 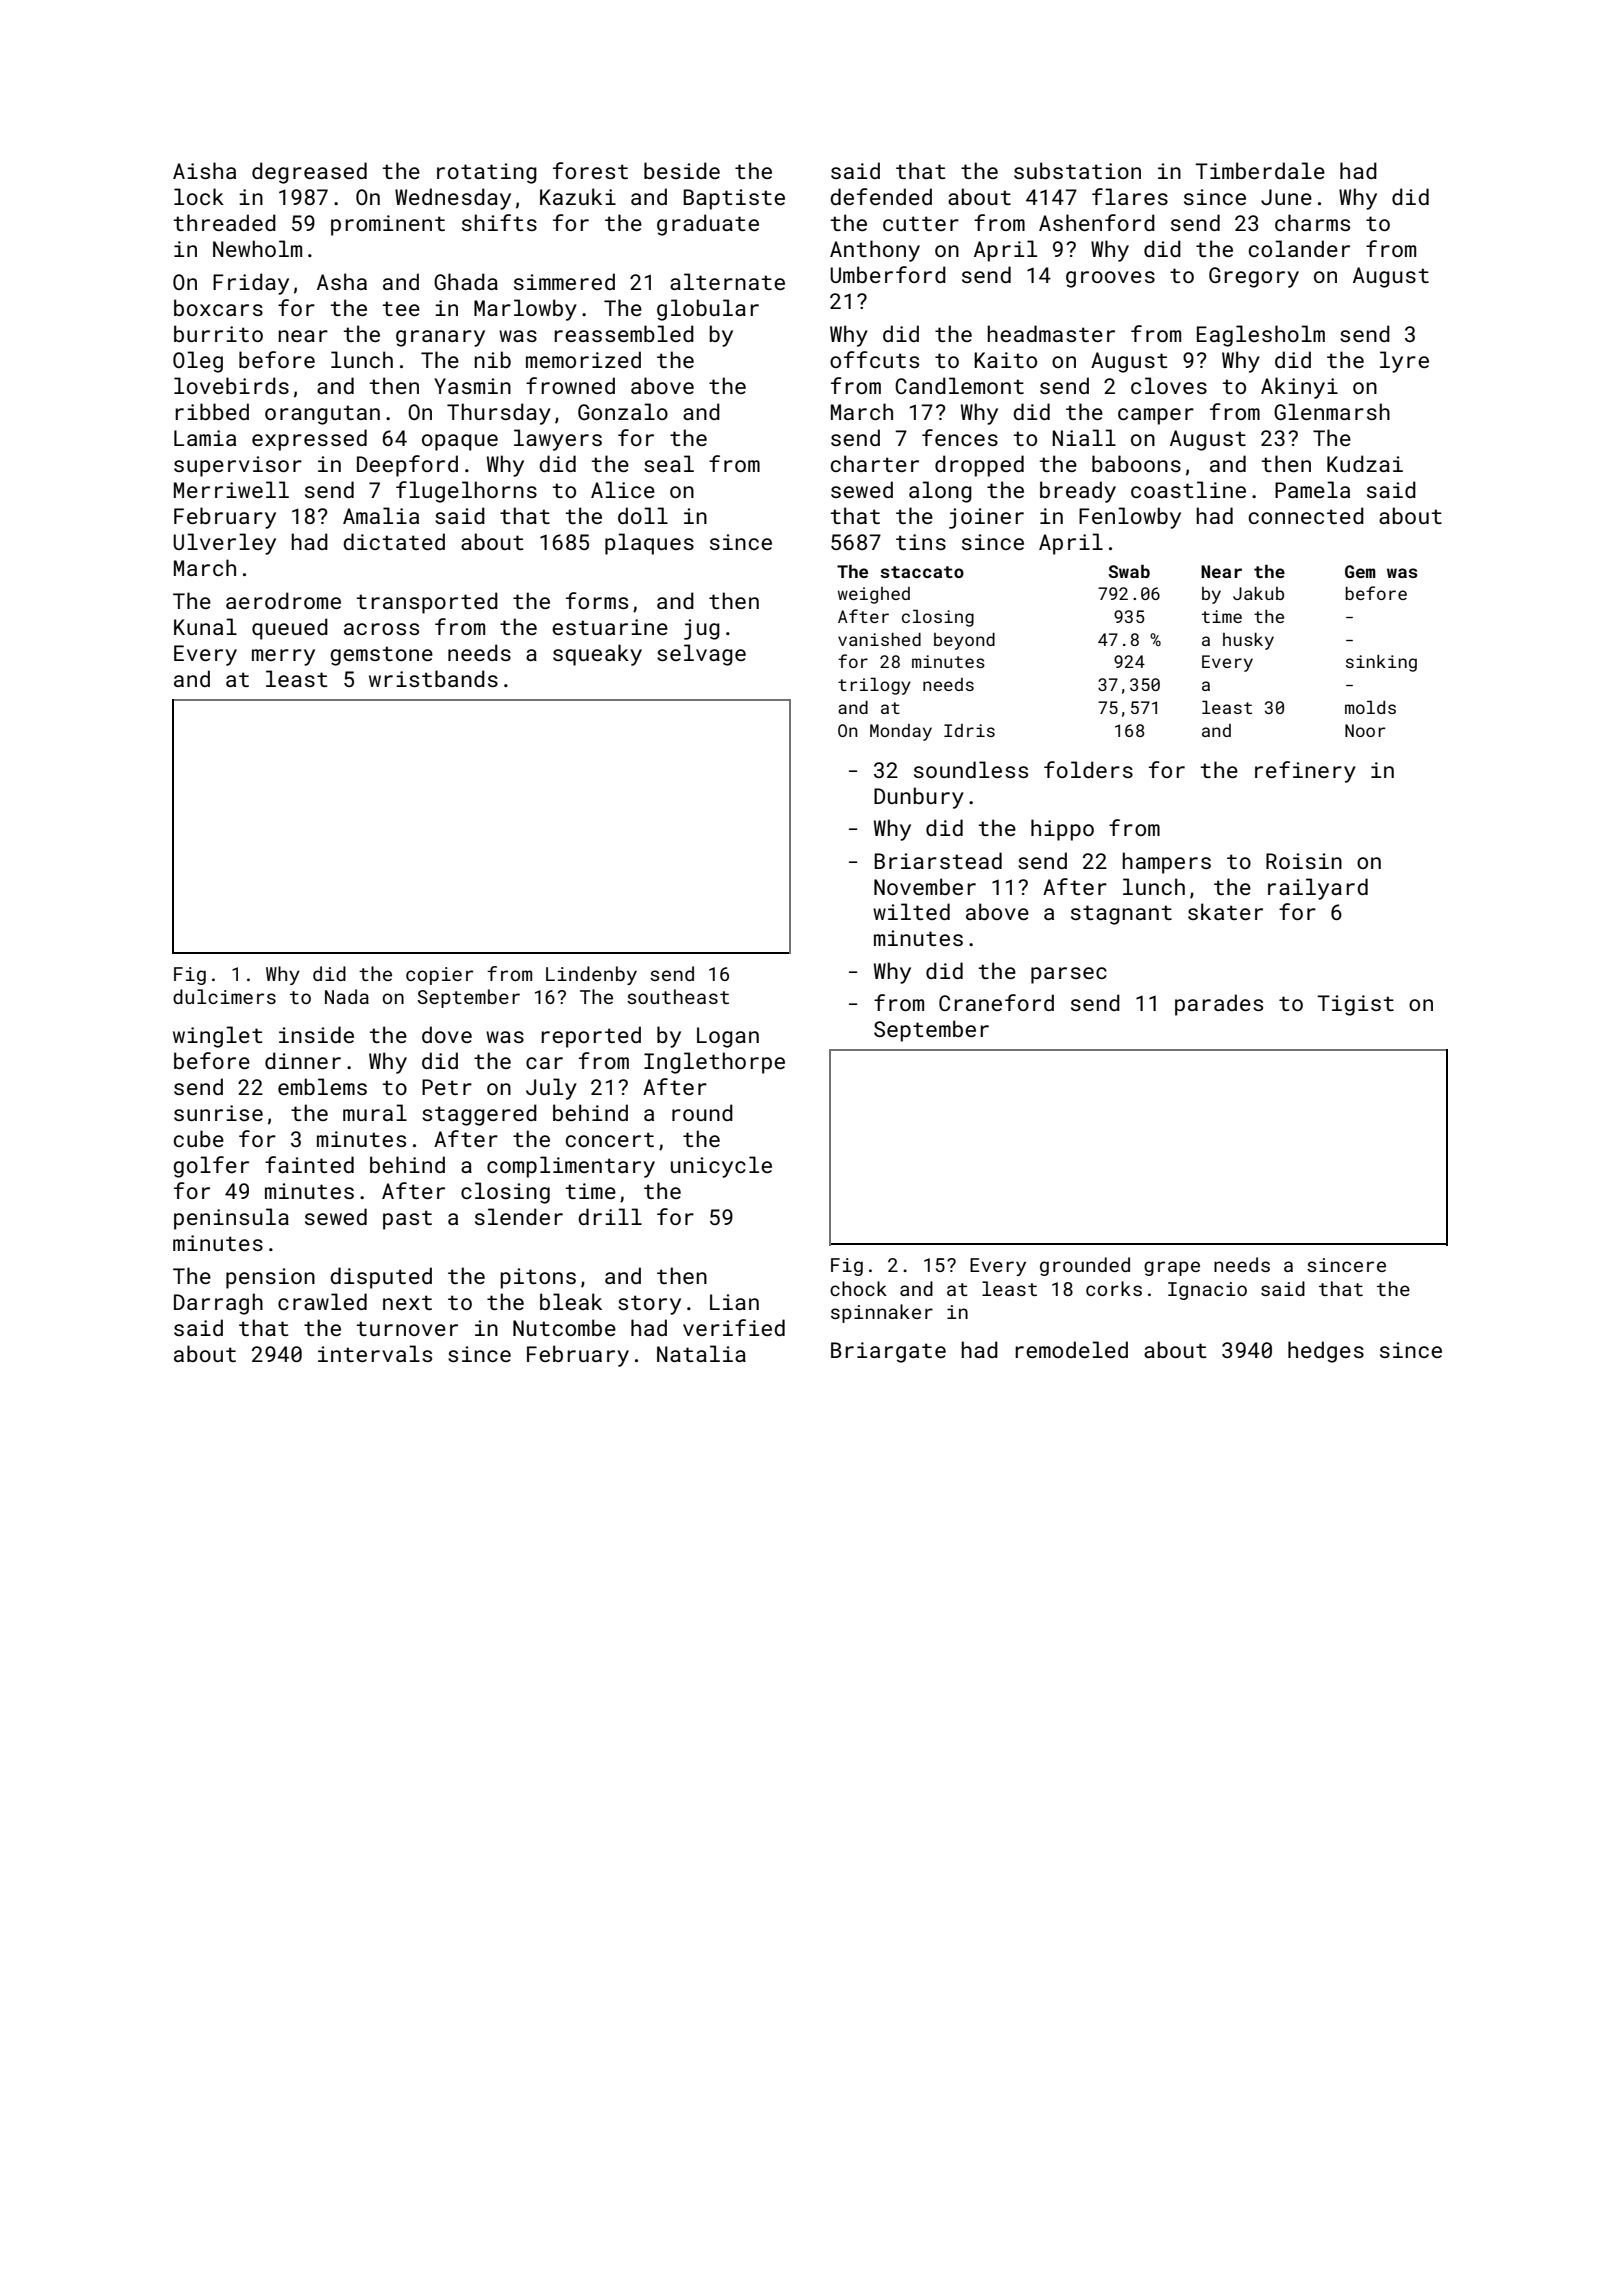 What do you see at coordinates (996, 1002) in the image?
I see `Craneford` at bounding box center [996, 1002].
